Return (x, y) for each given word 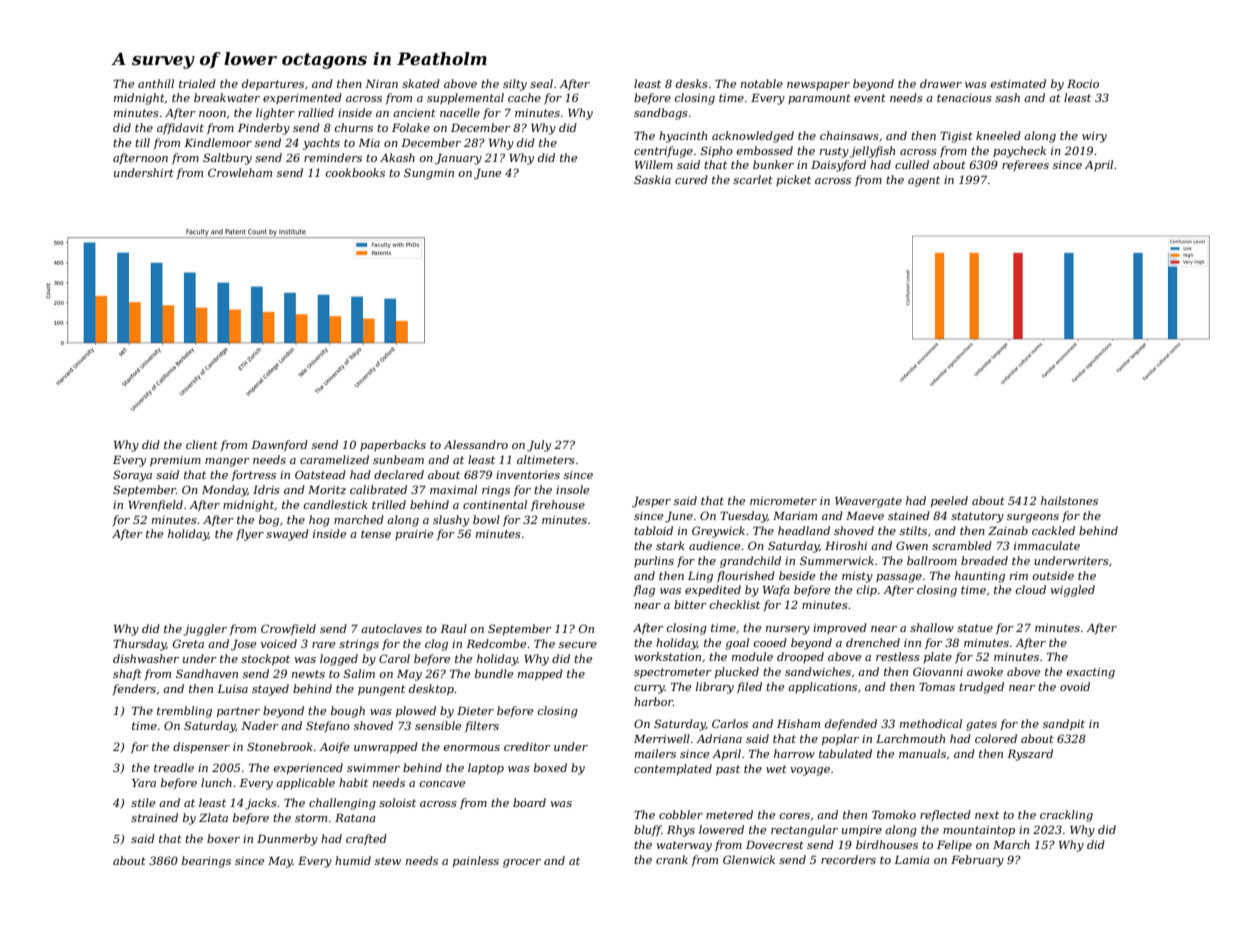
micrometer (783, 501)
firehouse (558, 505)
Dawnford (279, 445)
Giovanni (938, 671)
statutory (977, 517)
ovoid (1075, 686)
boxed (550, 767)
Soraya (132, 476)
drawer (941, 83)
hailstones (1069, 500)
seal (541, 83)
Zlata (213, 817)
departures (273, 85)
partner (238, 712)
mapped (540, 675)
